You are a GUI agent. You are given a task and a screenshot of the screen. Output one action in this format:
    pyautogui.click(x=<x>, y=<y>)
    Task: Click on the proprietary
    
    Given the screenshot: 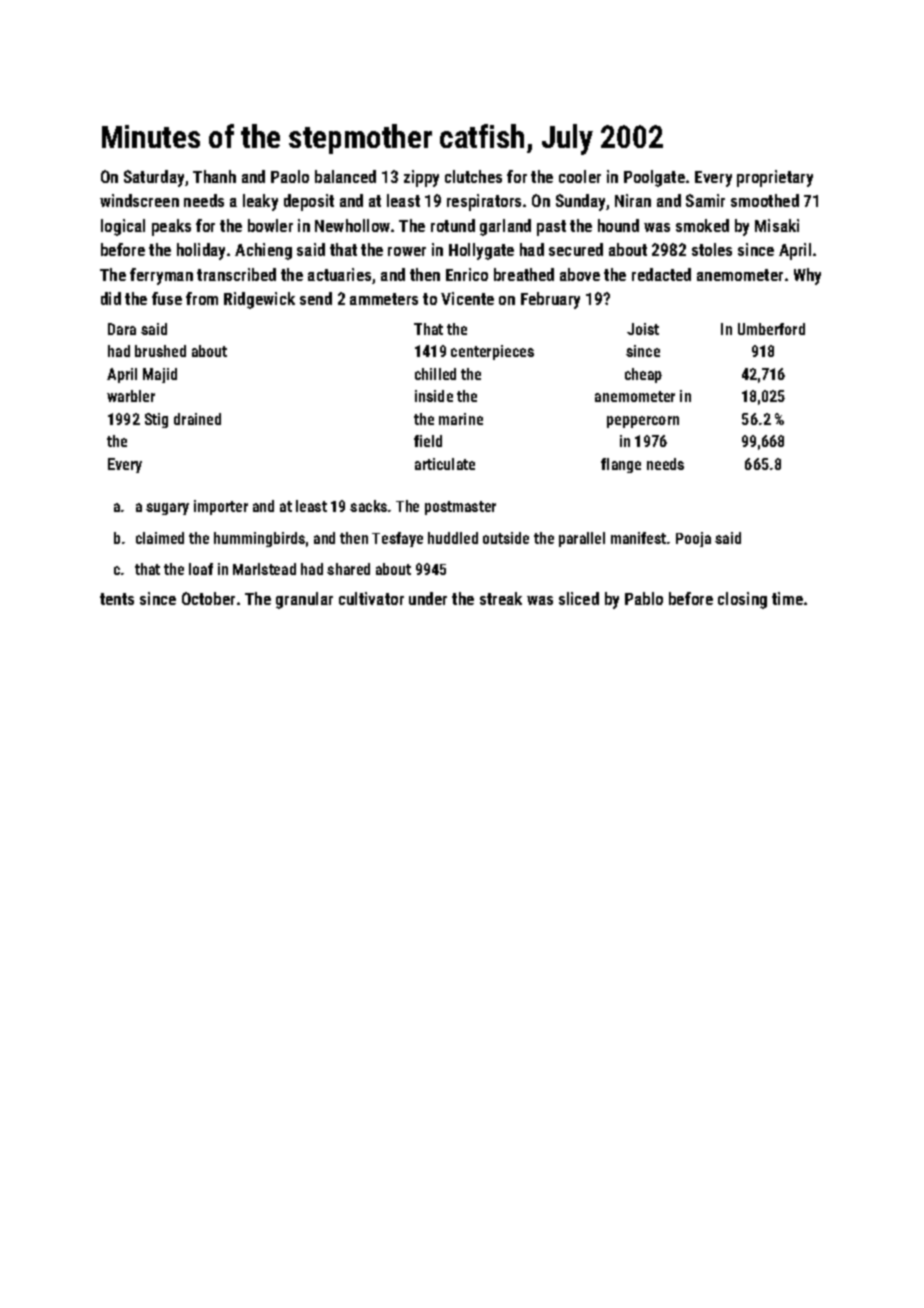 What is the action you would take?
    pyautogui.click(x=775, y=178)
